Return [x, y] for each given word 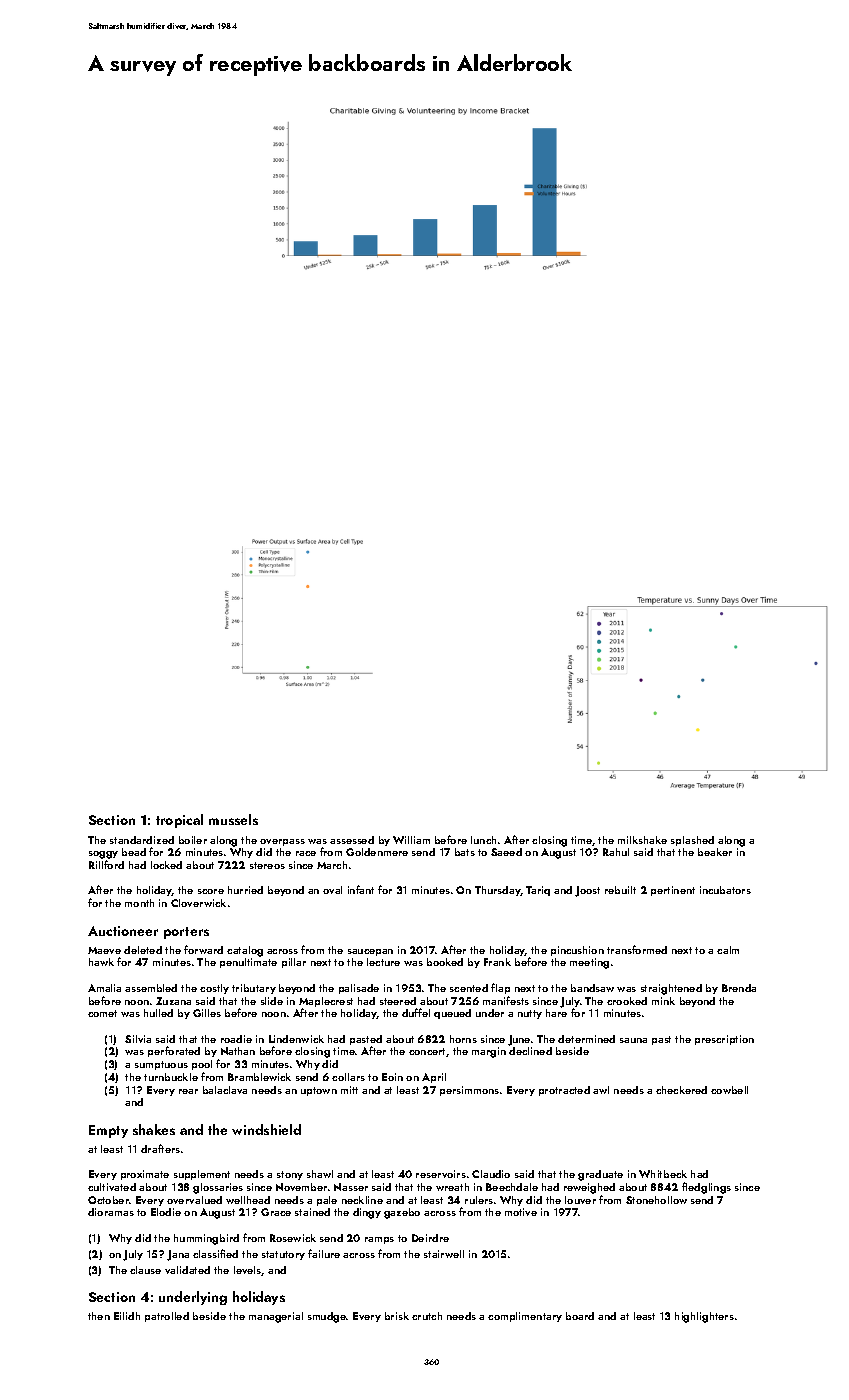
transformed [637, 949]
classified [215, 1253]
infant [361, 889]
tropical [179, 821]
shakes [154, 1129]
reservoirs [441, 1174]
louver [580, 1200]
